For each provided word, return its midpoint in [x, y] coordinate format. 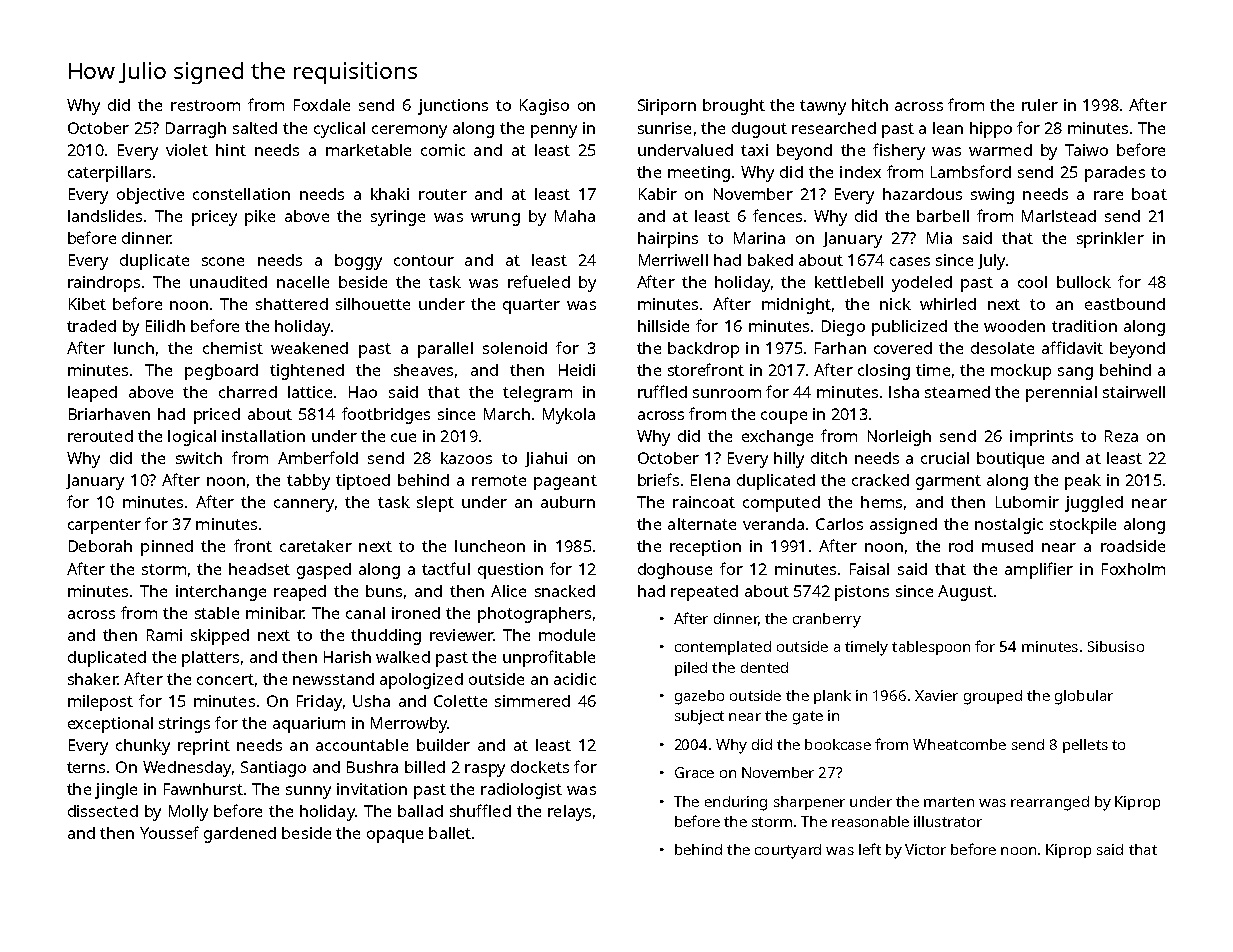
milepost [100, 703]
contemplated [723, 648]
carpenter [104, 526]
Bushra [372, 767]
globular [1084, 697]
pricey [214, 218]
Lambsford [971, 171]
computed [781, 504]
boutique [1010, 460]
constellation [241, 194]
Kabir [658, 194]
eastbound [1125, 304]
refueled [539, 281]
